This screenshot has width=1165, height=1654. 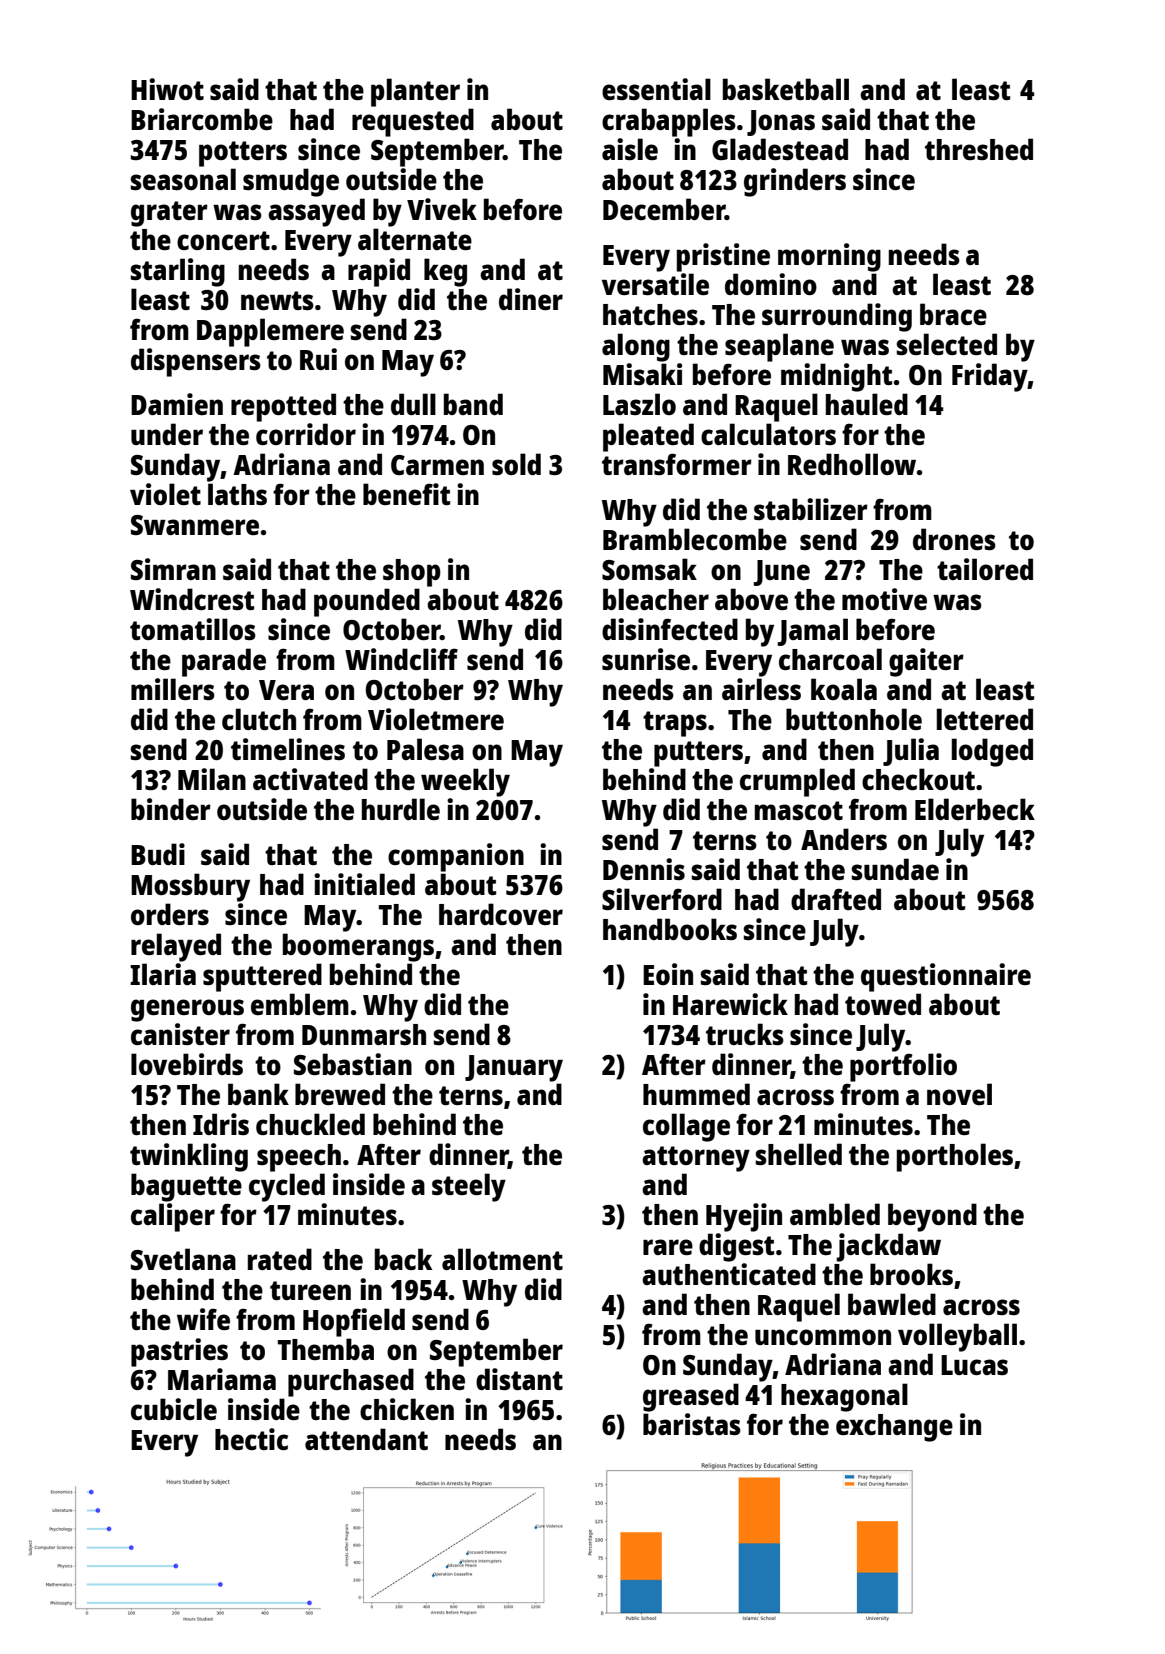 I want to click on tomatillos, so click(x=193, y=629).
